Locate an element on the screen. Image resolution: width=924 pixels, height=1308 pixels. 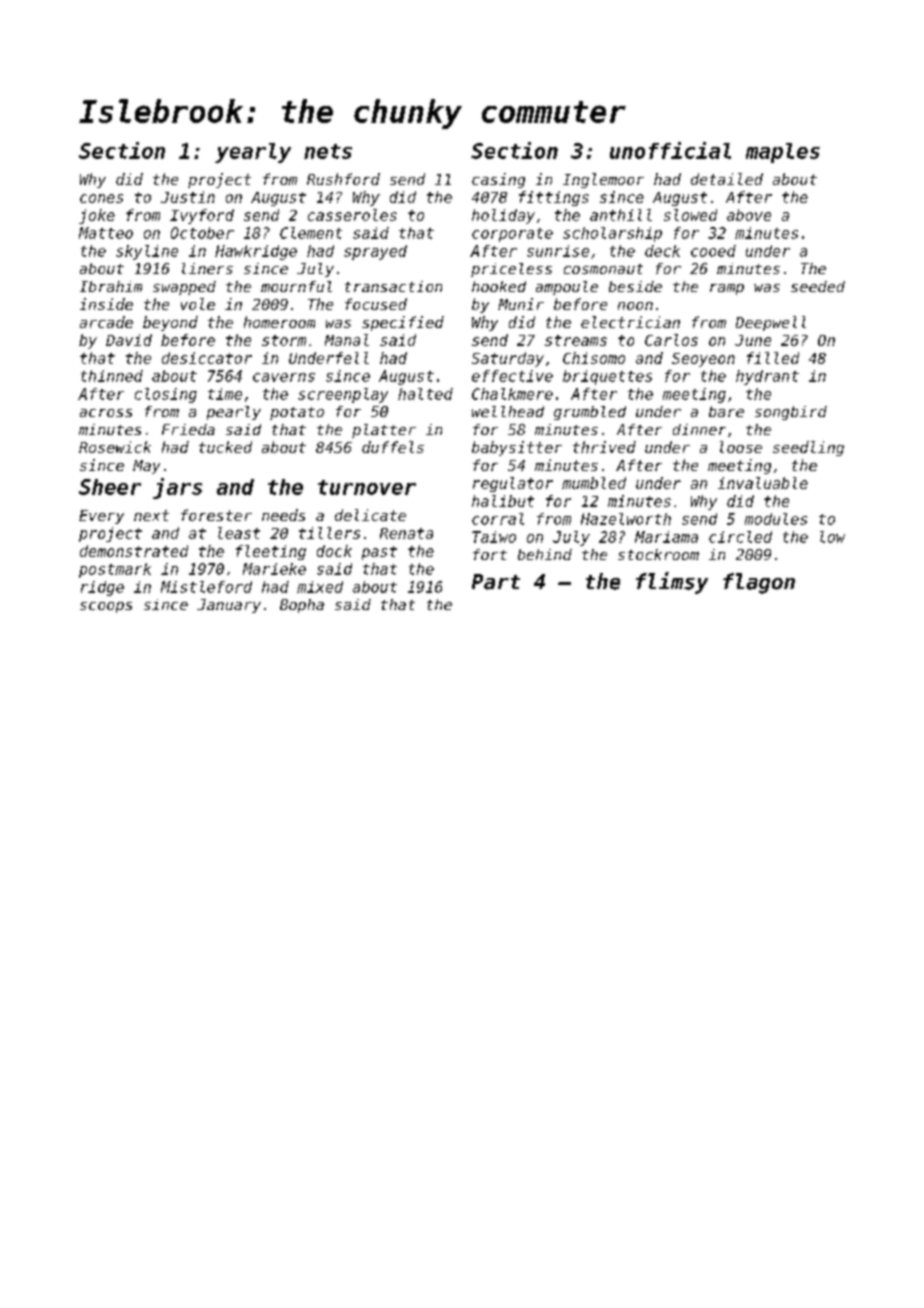
beyond is located at coordinates (170, 323).
